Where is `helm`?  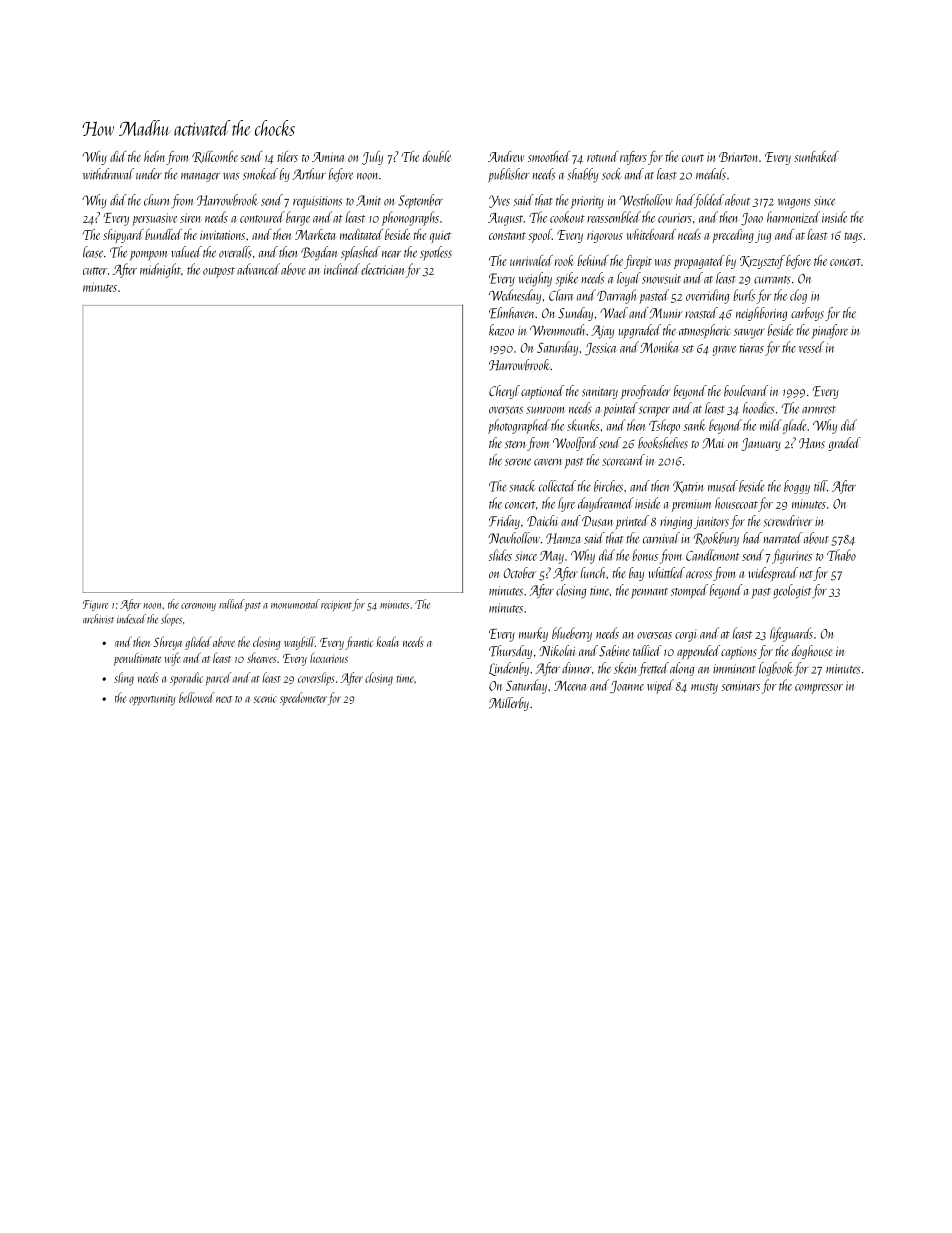
helm is located at coordinates (154, 156).
